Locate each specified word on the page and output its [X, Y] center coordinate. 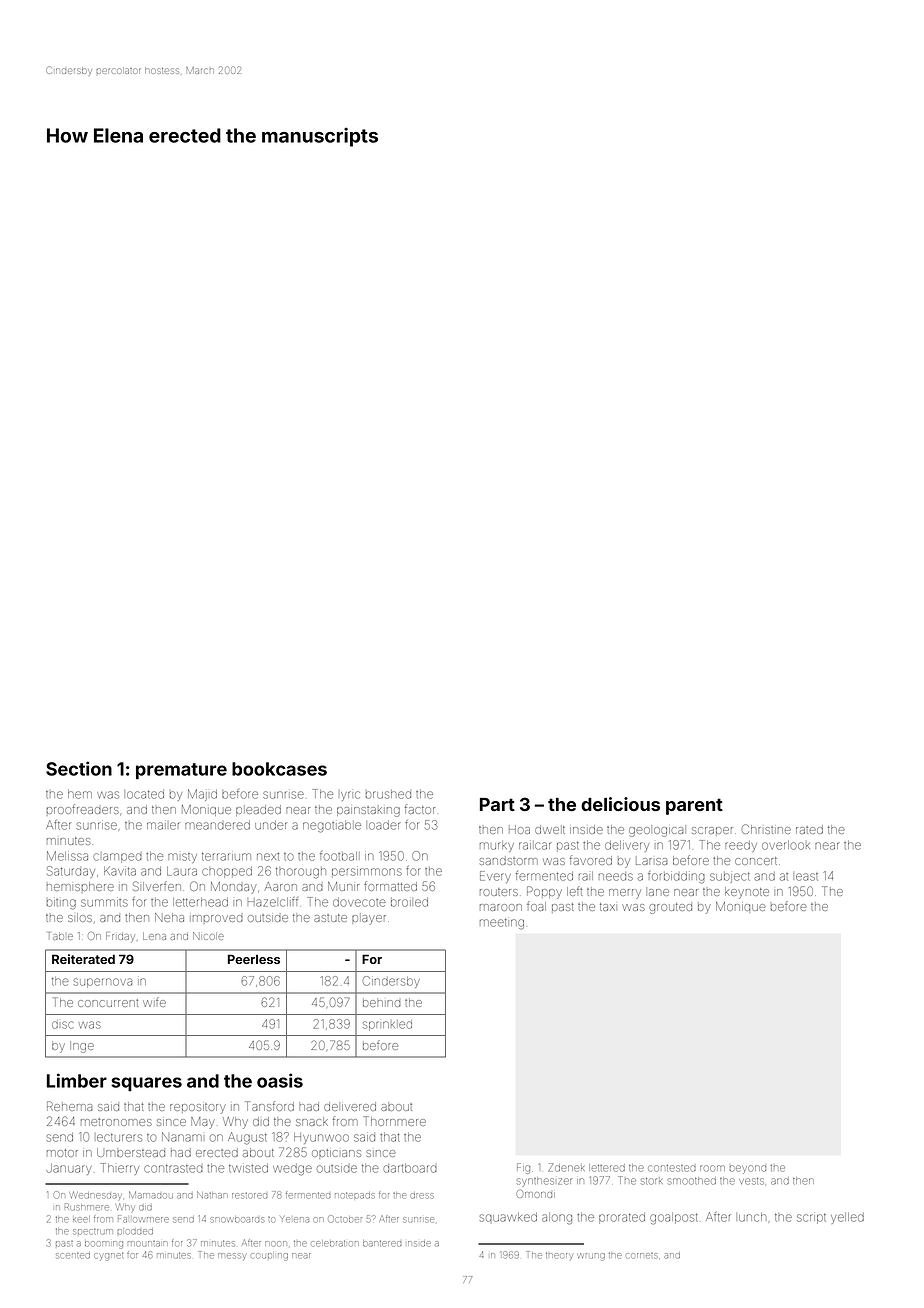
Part [497, 804]
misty [182, 858]
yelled [847, 1218]
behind [381, 1002]
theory [559, 1255]
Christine [766, 829]
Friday [120, 936]
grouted [670, 908]
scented [73, 1255]
